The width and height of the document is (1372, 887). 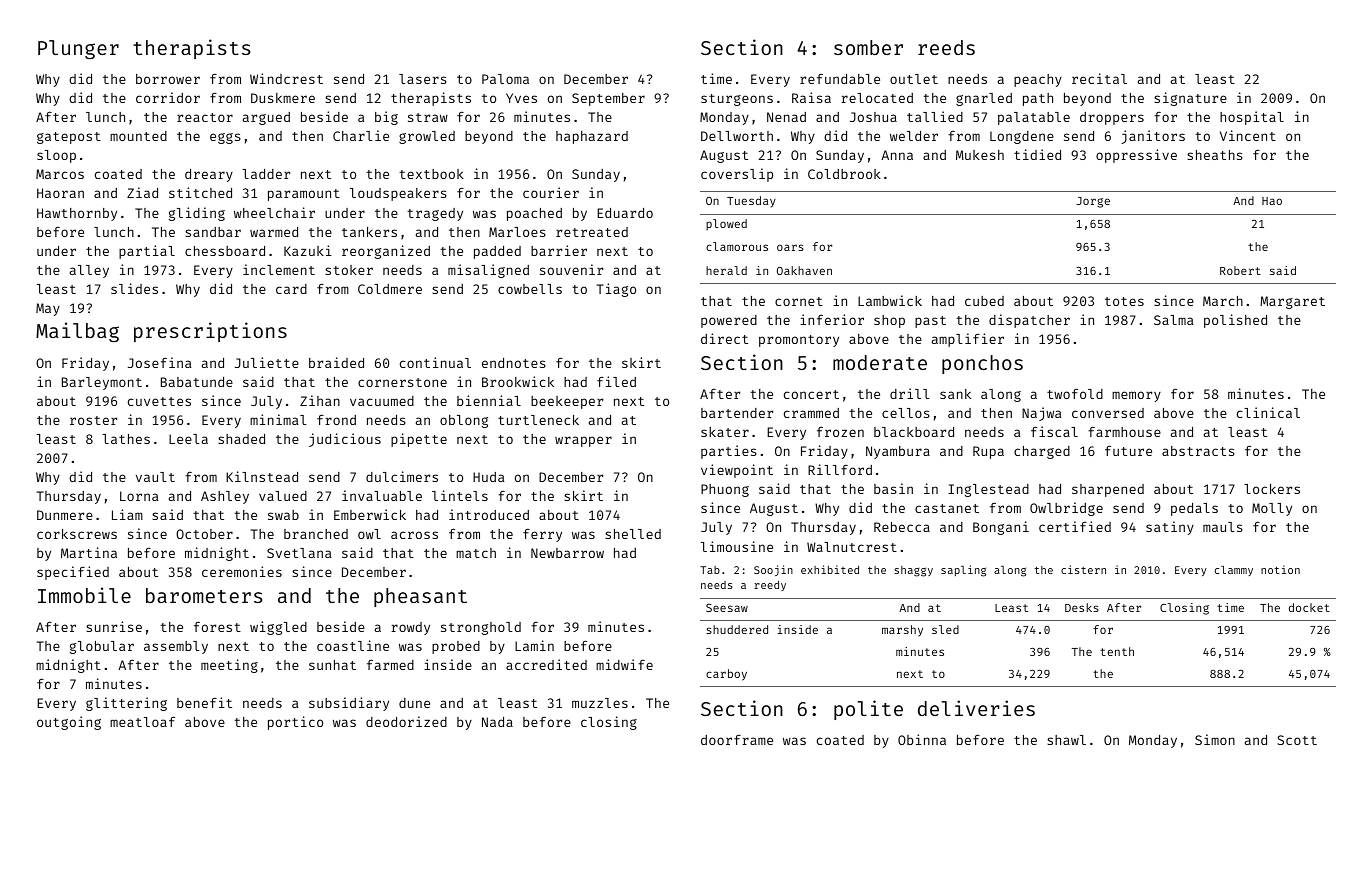 I want to click on past, so click(x=930, y=322).
